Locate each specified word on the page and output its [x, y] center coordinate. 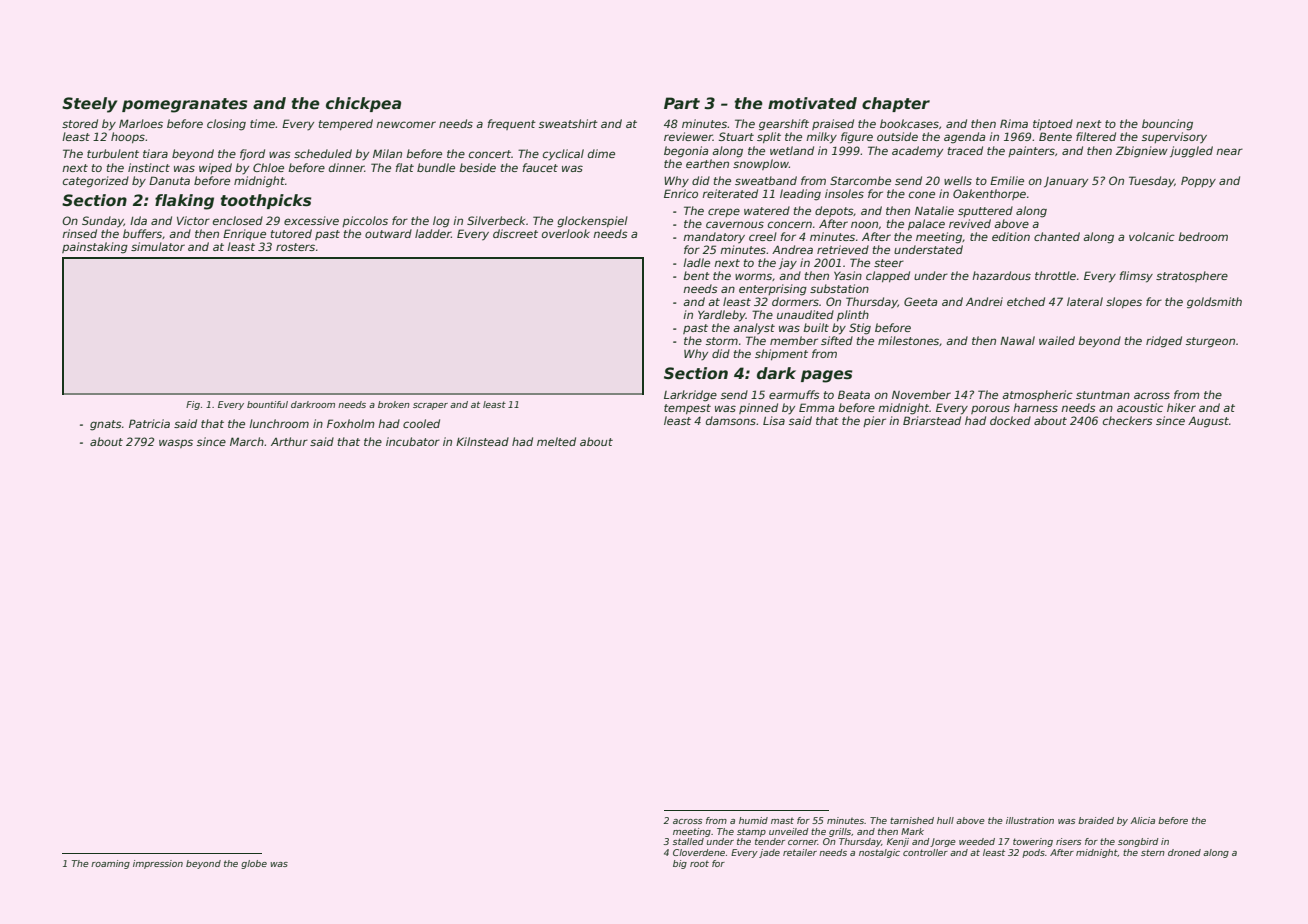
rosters [295, 247]
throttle [1055, 275]
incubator [413, 441]
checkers [1128, 420]
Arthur [289, 441]
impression [158, 864]
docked [1010, 420]
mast [782, 820]
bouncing [1167, 125]
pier [874, 421]
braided [1096, 820]
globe [254, 864]
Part [682, 103]
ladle [696, 262]
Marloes [141, 123]
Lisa [774, 420]
